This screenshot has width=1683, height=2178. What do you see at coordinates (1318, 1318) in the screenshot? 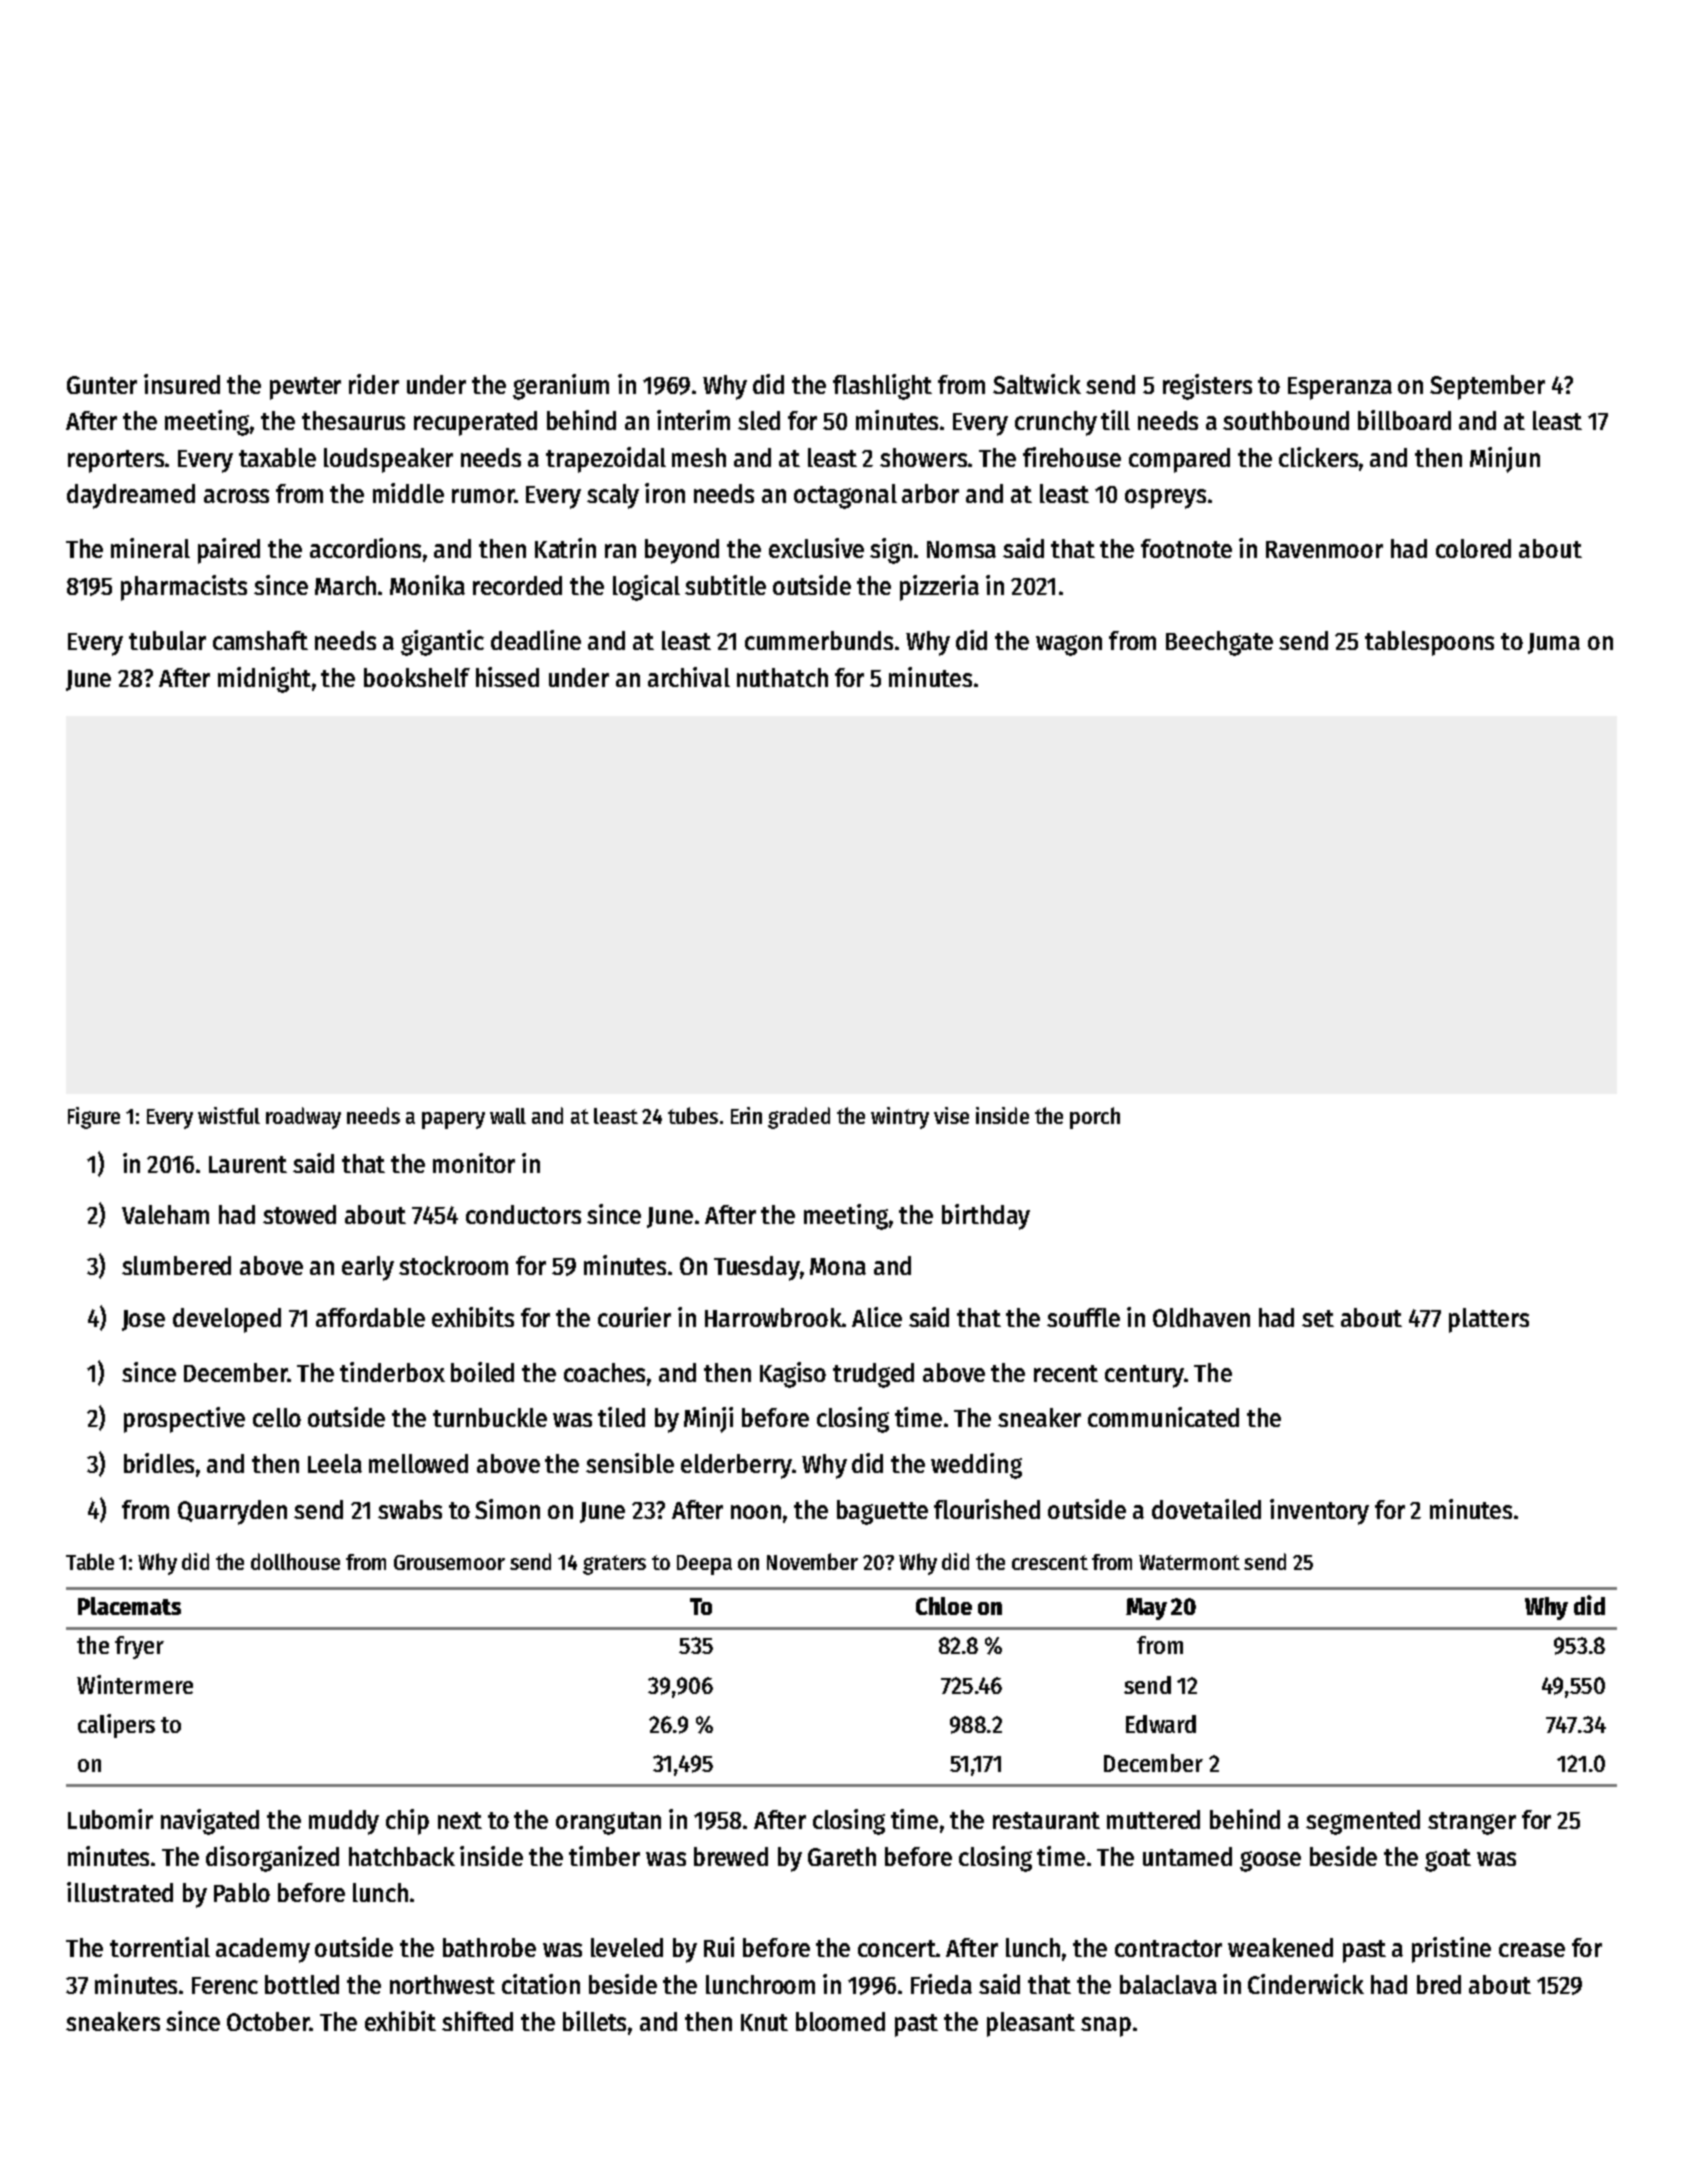
I see `set` at bounding box center [1318, 1318].
